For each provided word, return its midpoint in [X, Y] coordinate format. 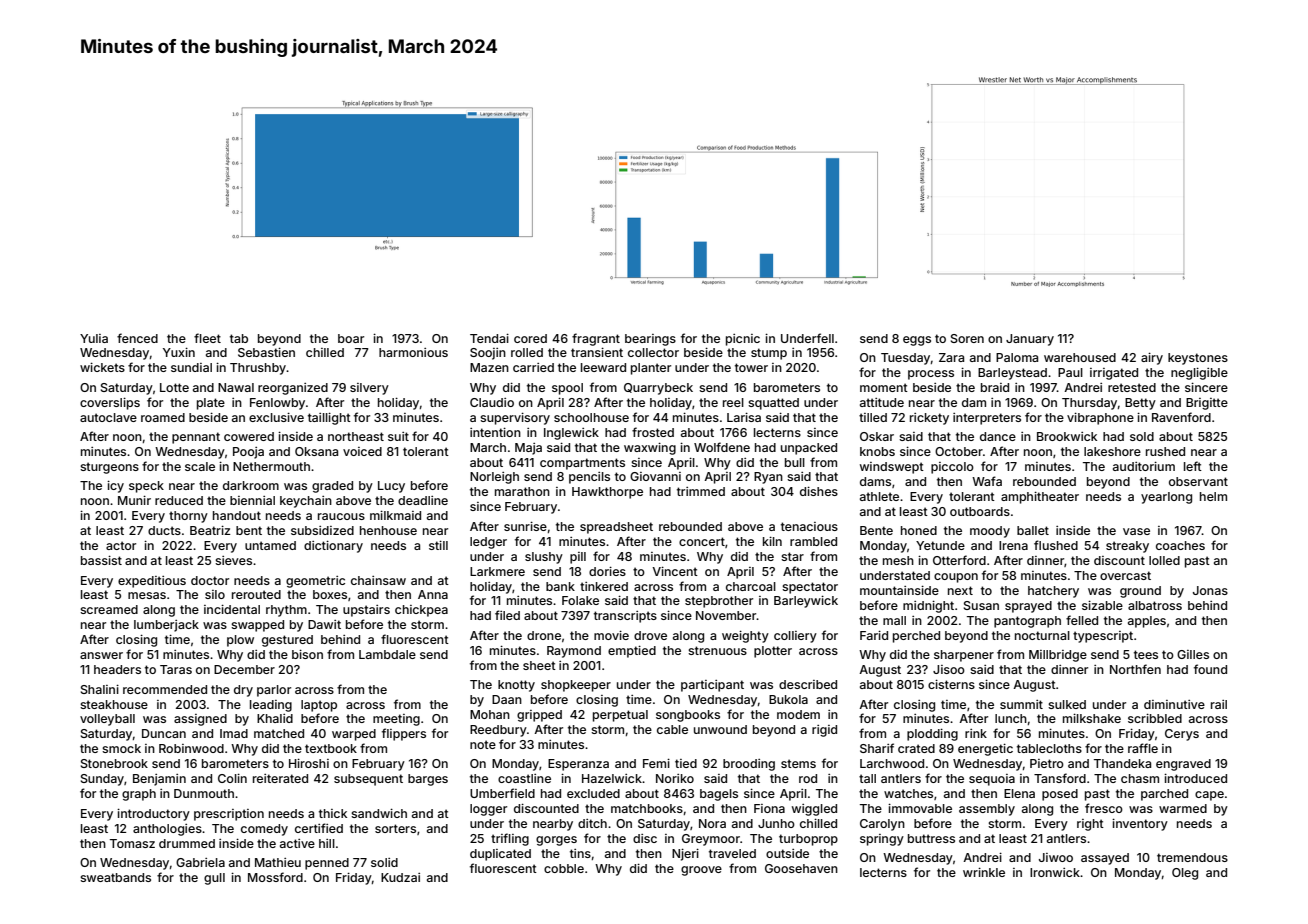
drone [544, 635]
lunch [1011, 718]
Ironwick [1055, 872]
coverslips [110, 403]
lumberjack [166, 626]
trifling [510, 839]
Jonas [1210, 590]
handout [237, 515]
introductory [153, 814]
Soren [967, 338]
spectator [810, 588]
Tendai [489, 338]
